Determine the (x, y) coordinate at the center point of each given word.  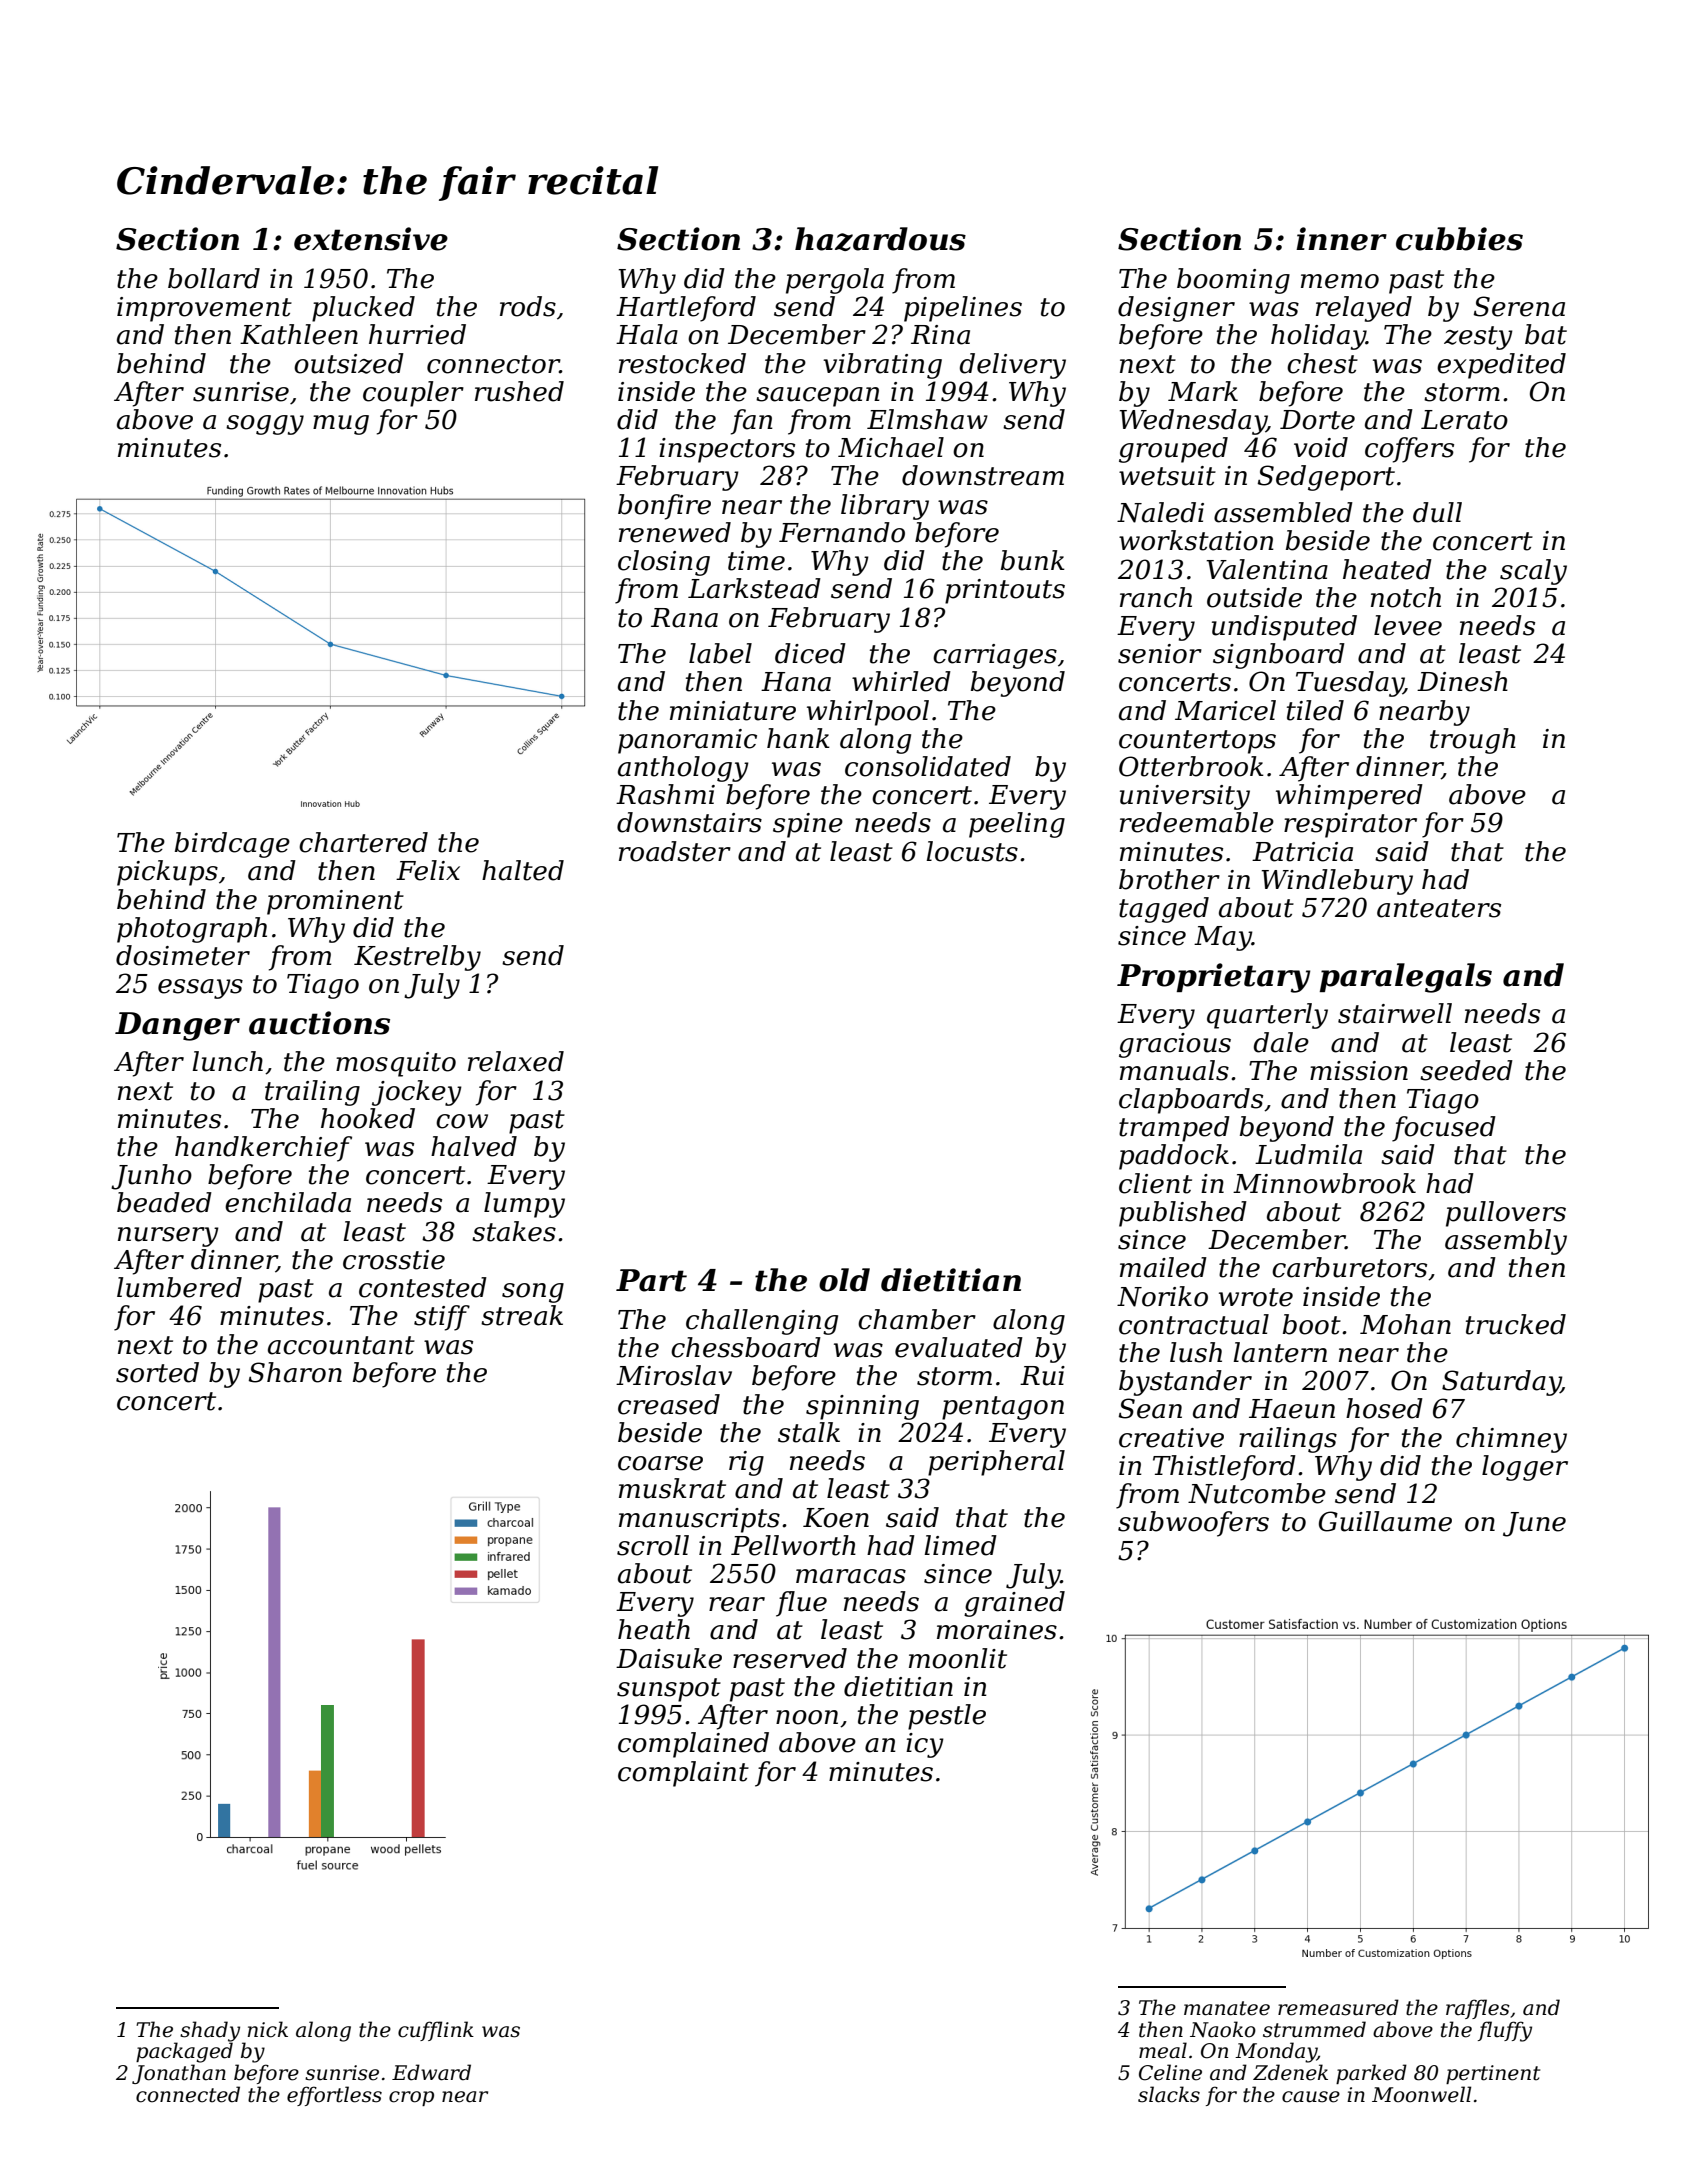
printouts (1005, 591)
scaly (1533, 572)
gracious (1175, 1045)
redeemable (1197, 822)
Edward (431, 2072)
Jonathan (179, 2074)
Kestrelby (417, 958)
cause (1311, 2097)
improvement (204, 309)
